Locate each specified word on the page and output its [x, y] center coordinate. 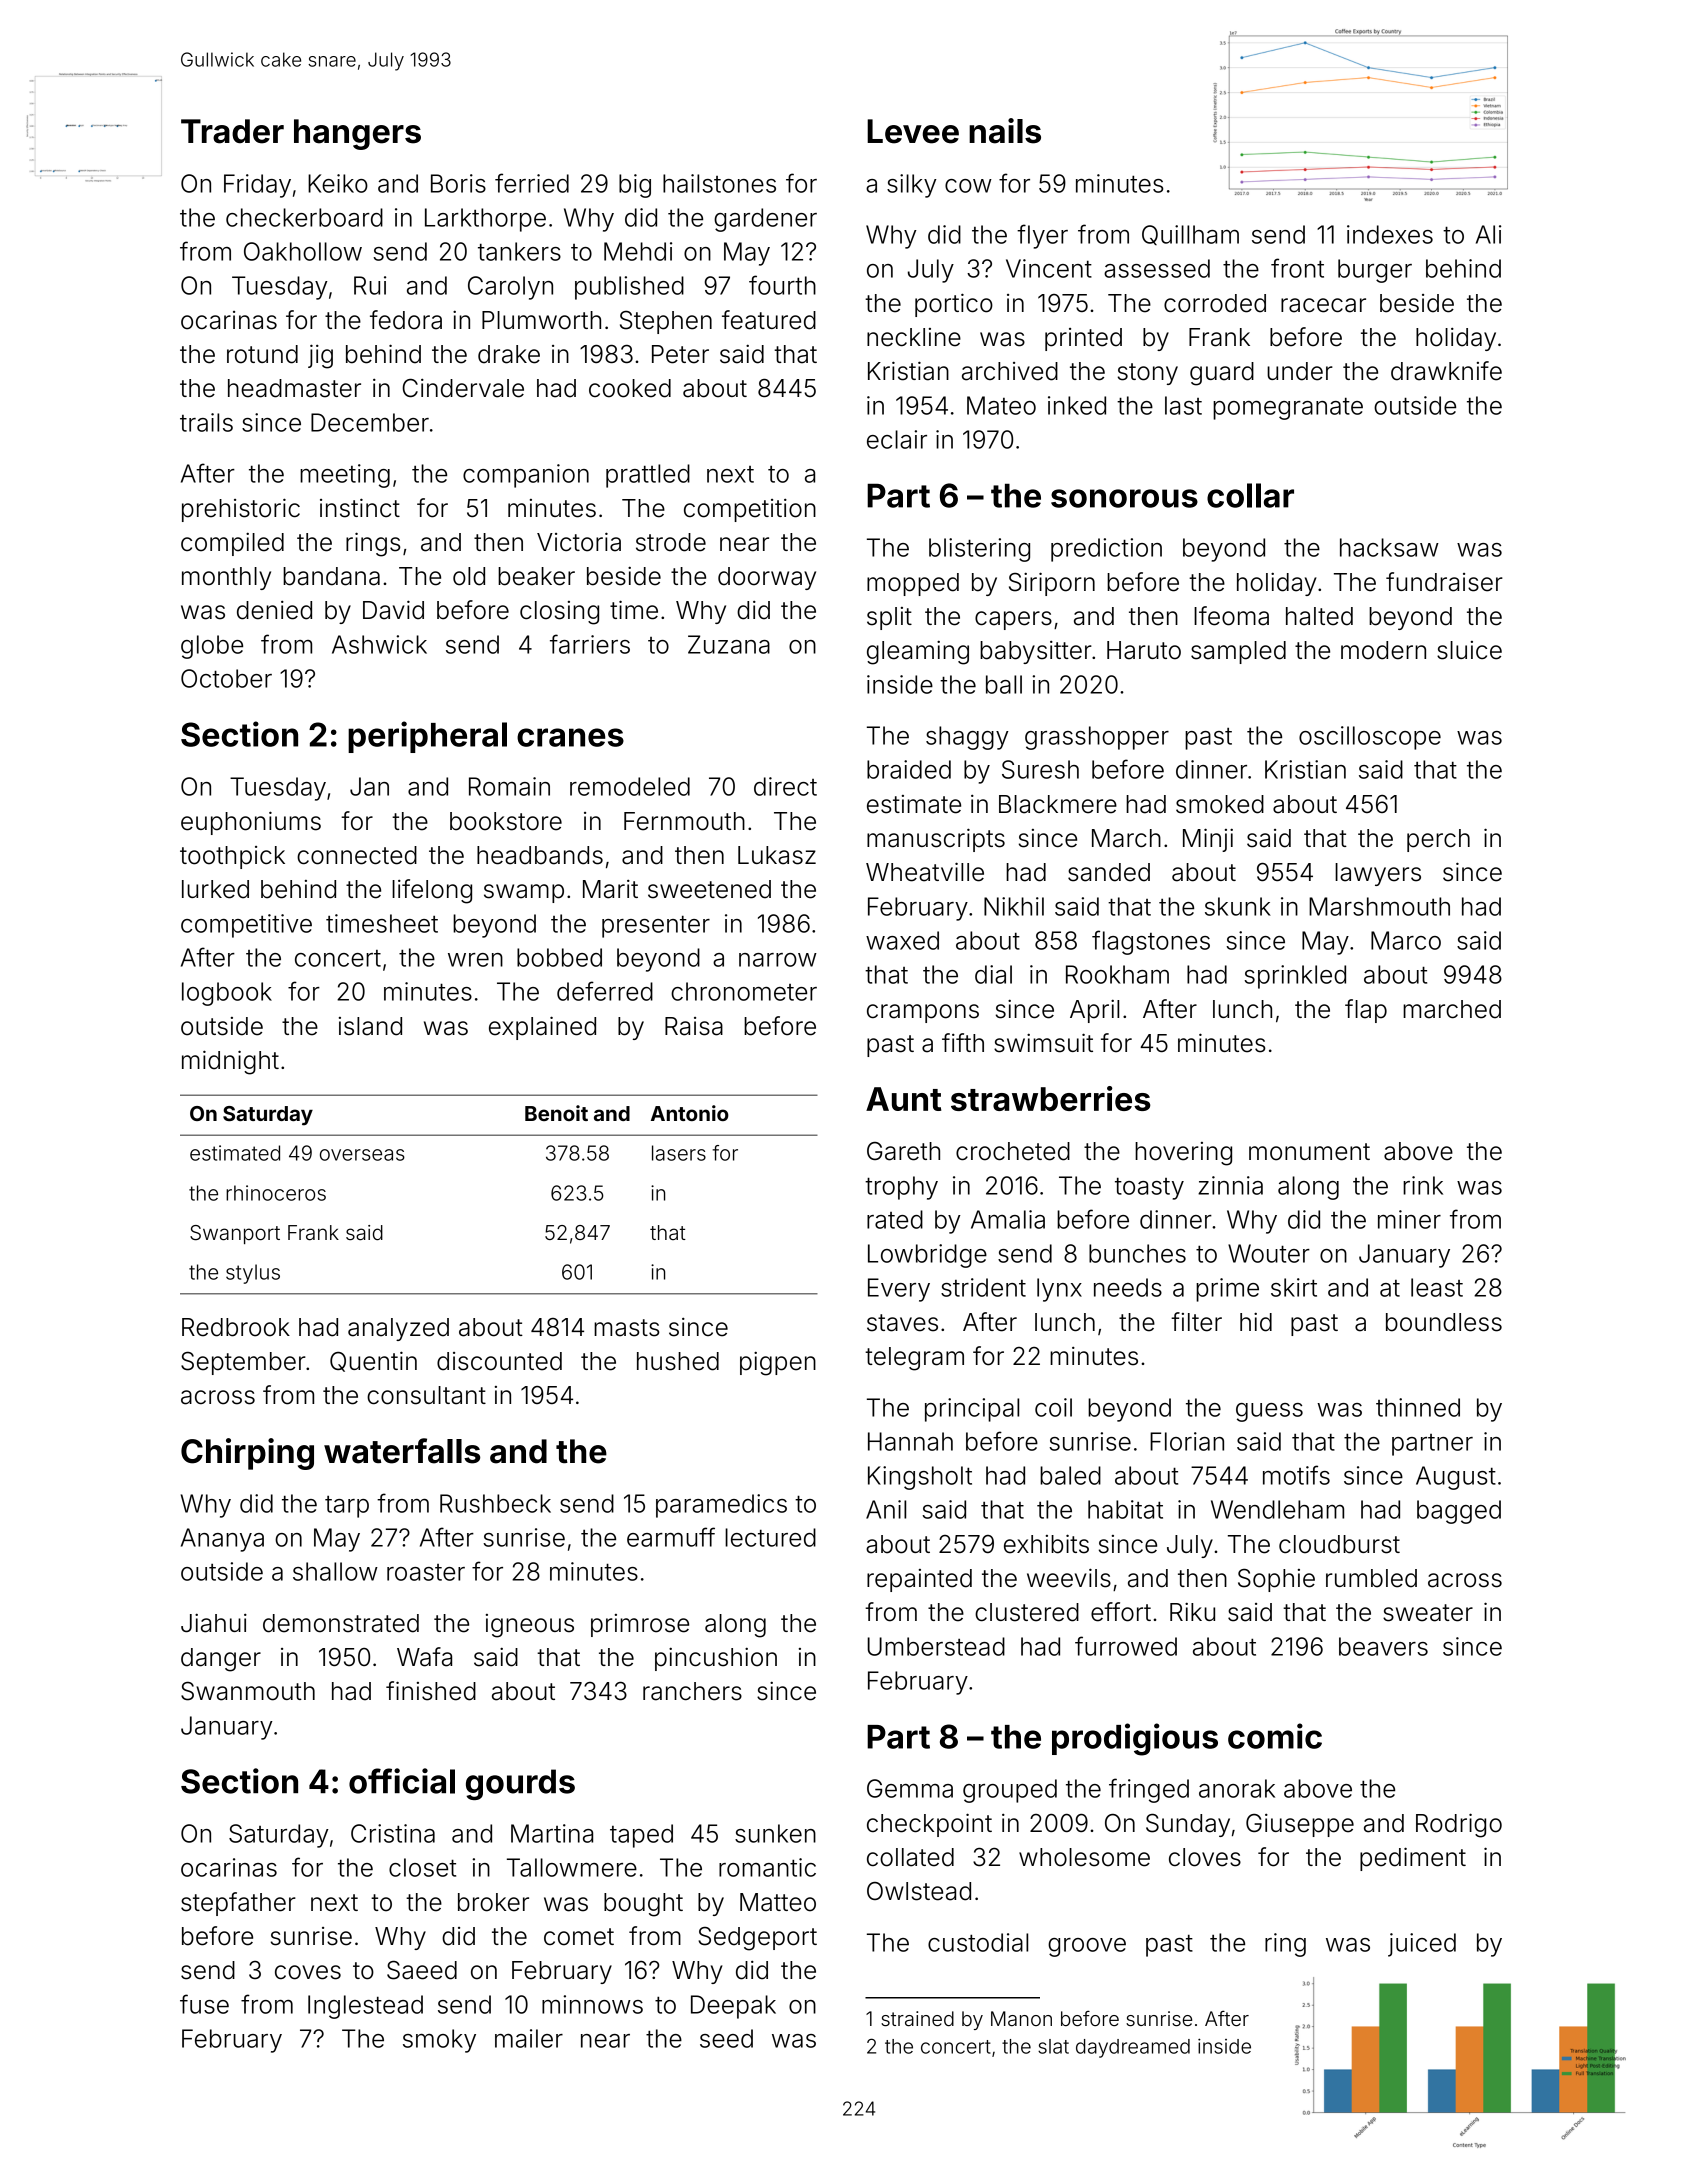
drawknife [1446, 371]
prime [1227, 1290]
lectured [770, 1537]
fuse [204, 2004]
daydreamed [1133, 2048]
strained [917, 2018]
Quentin [373, 1361]
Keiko [338, 183]
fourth [782, 285]
